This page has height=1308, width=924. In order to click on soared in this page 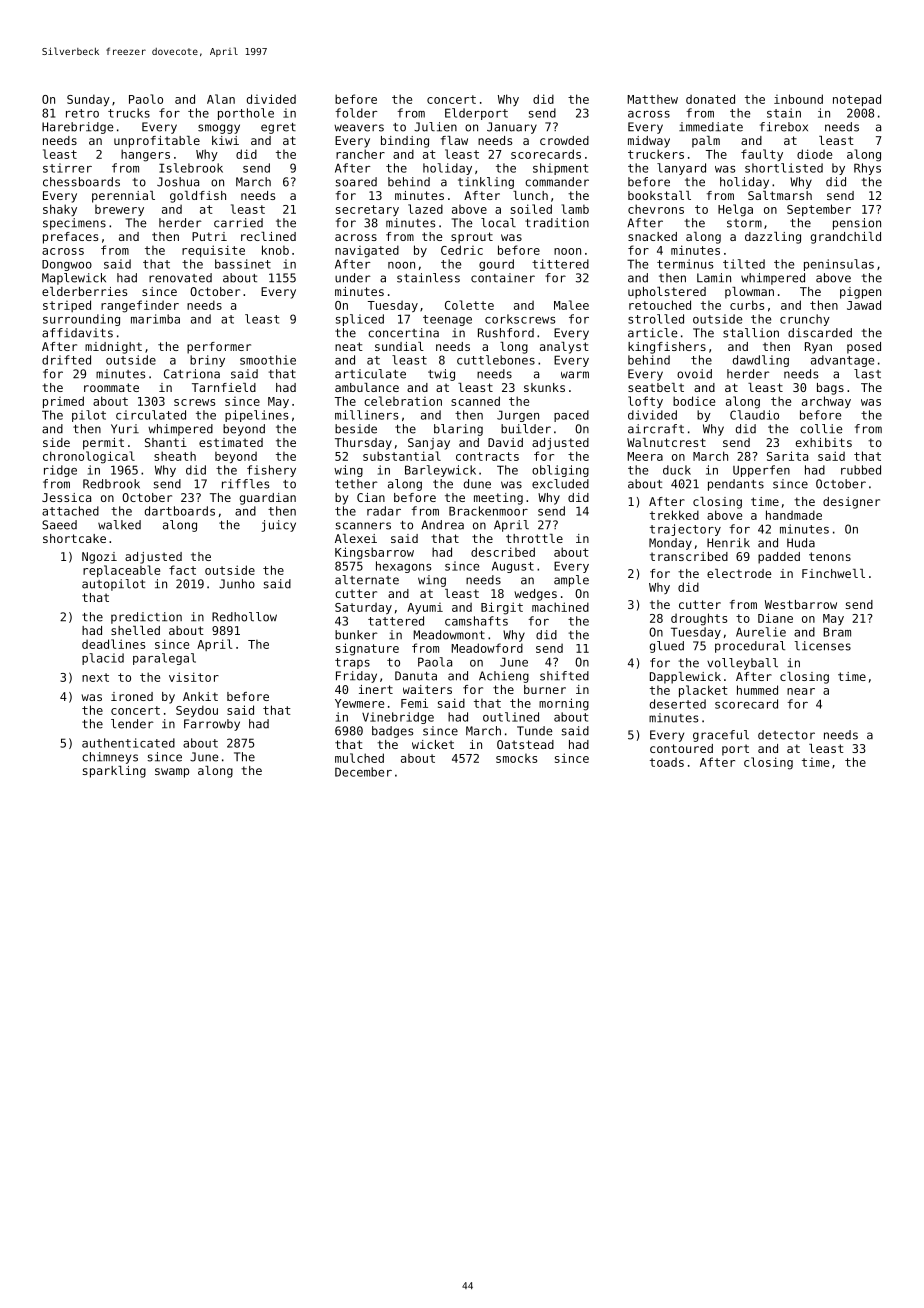, I will do `click(356, 182)`.
